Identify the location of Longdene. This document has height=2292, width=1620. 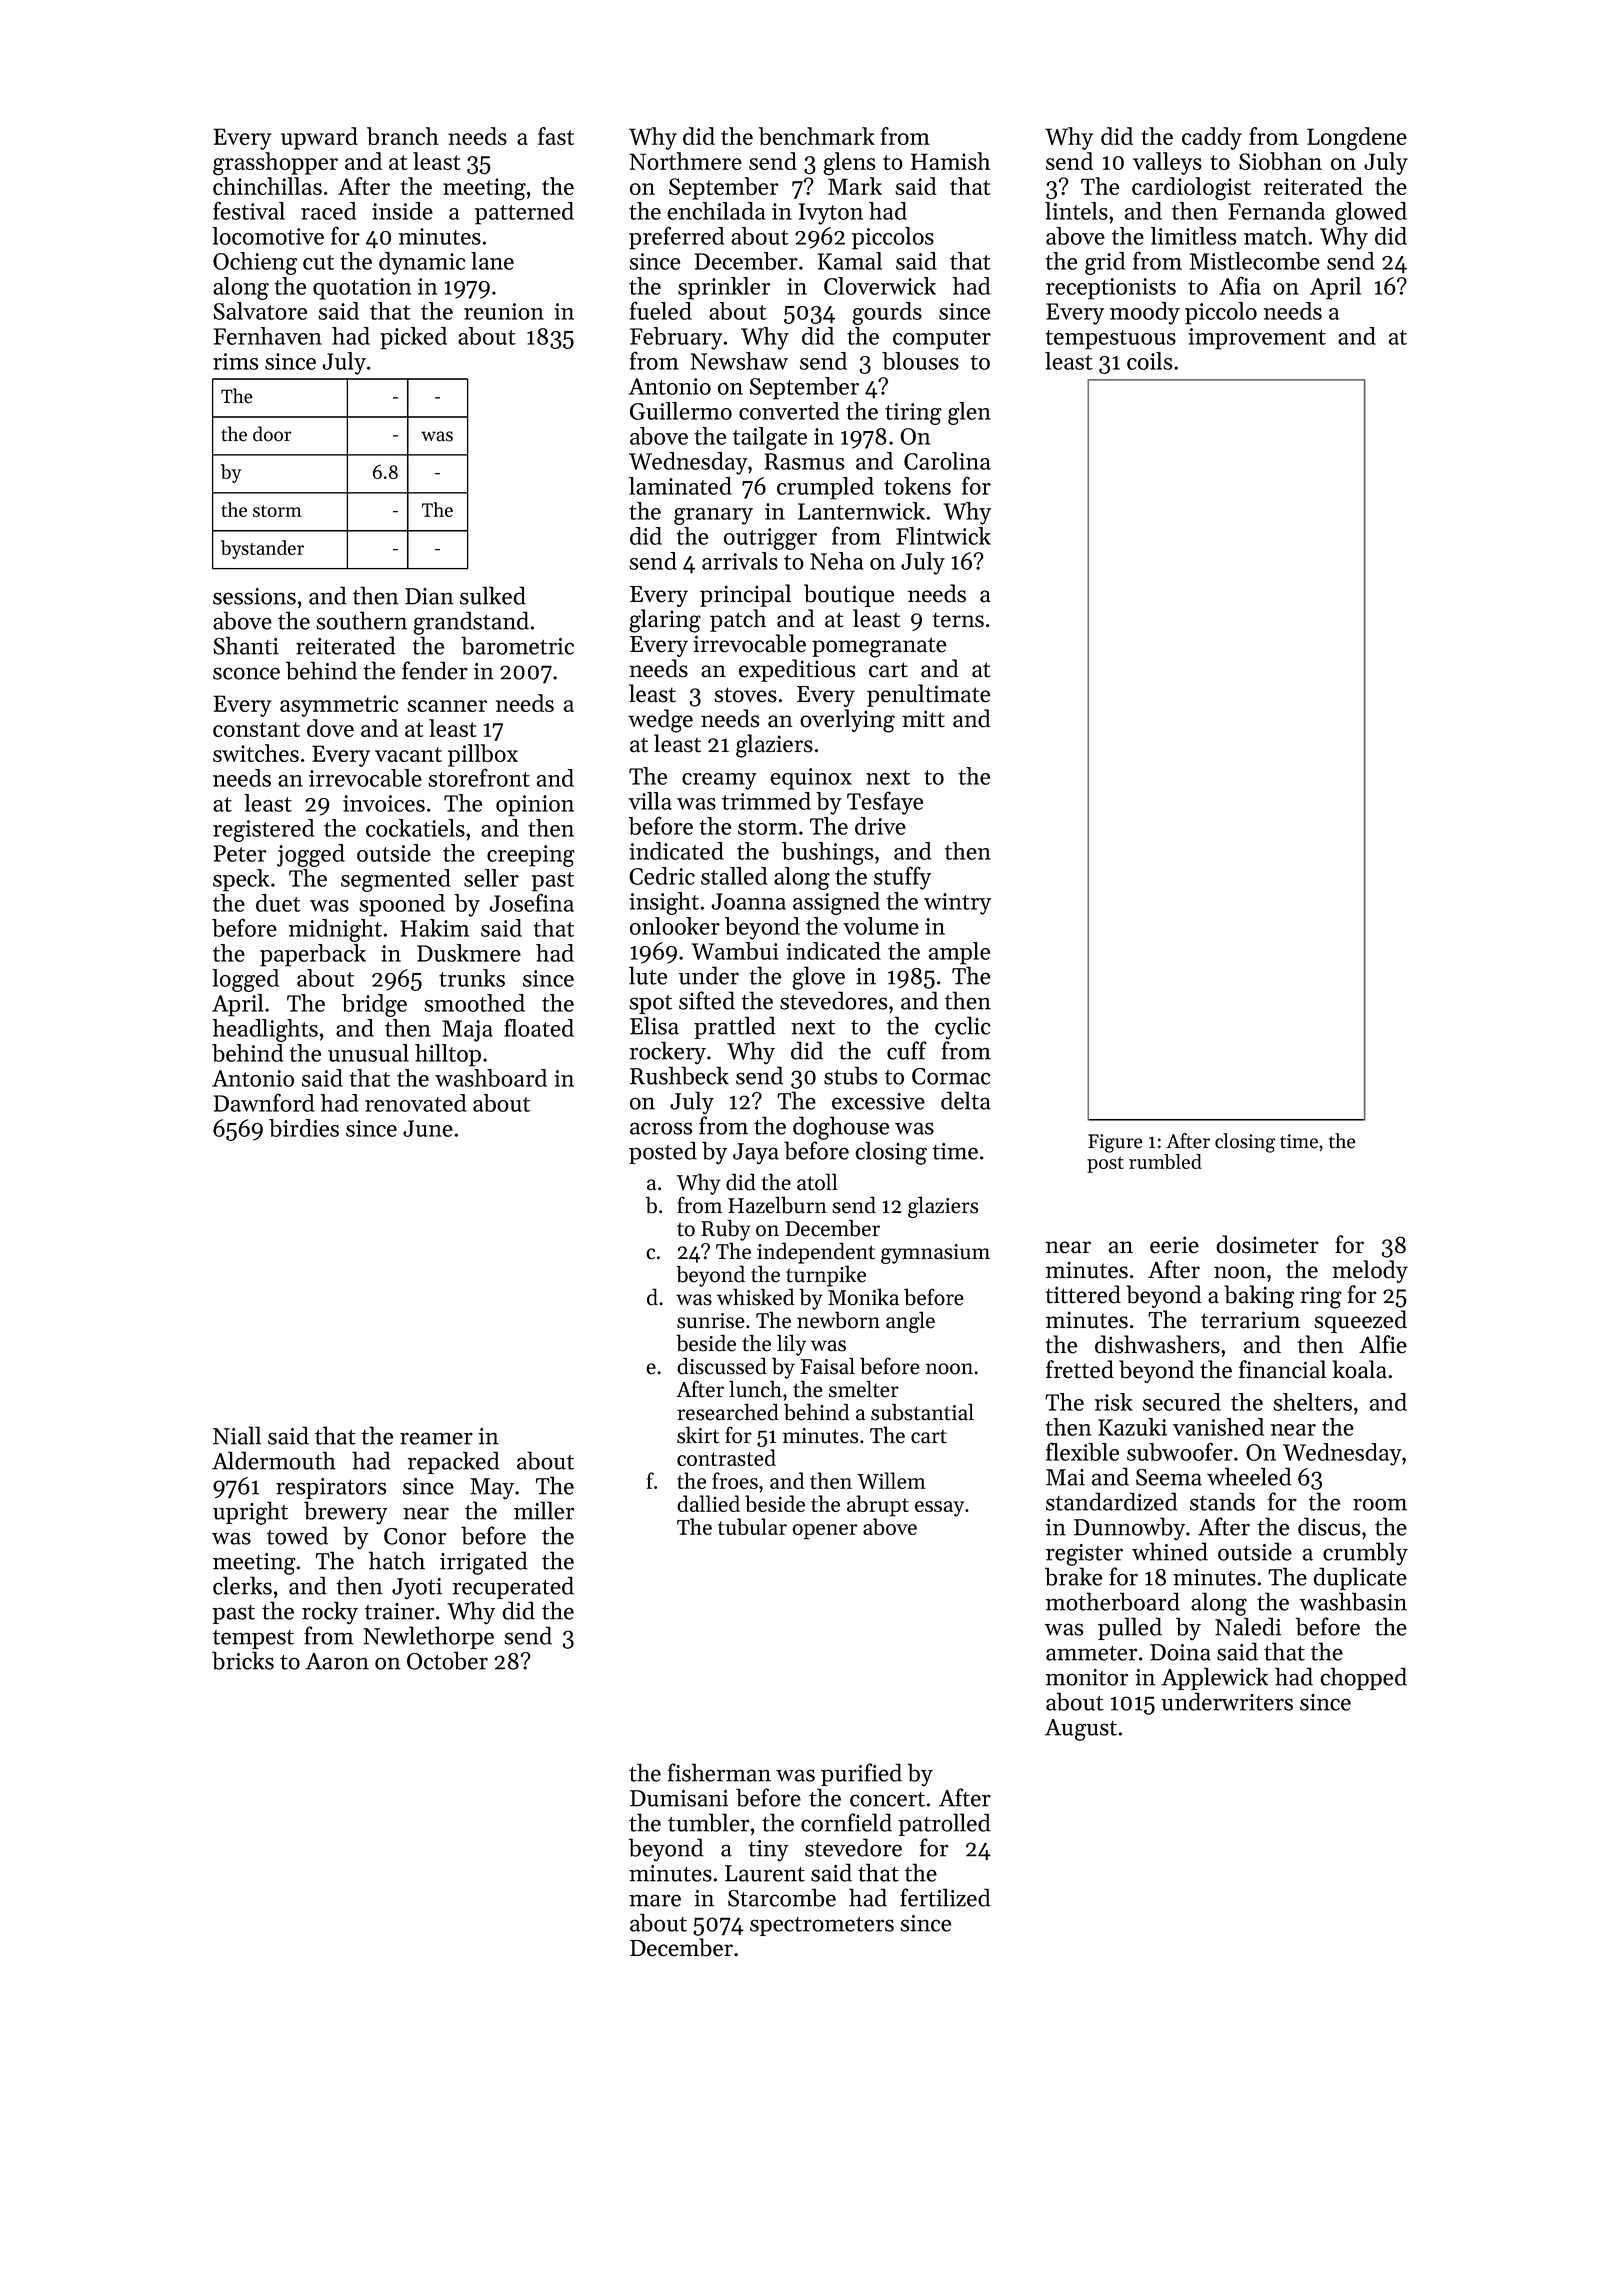
(1357, 139).
